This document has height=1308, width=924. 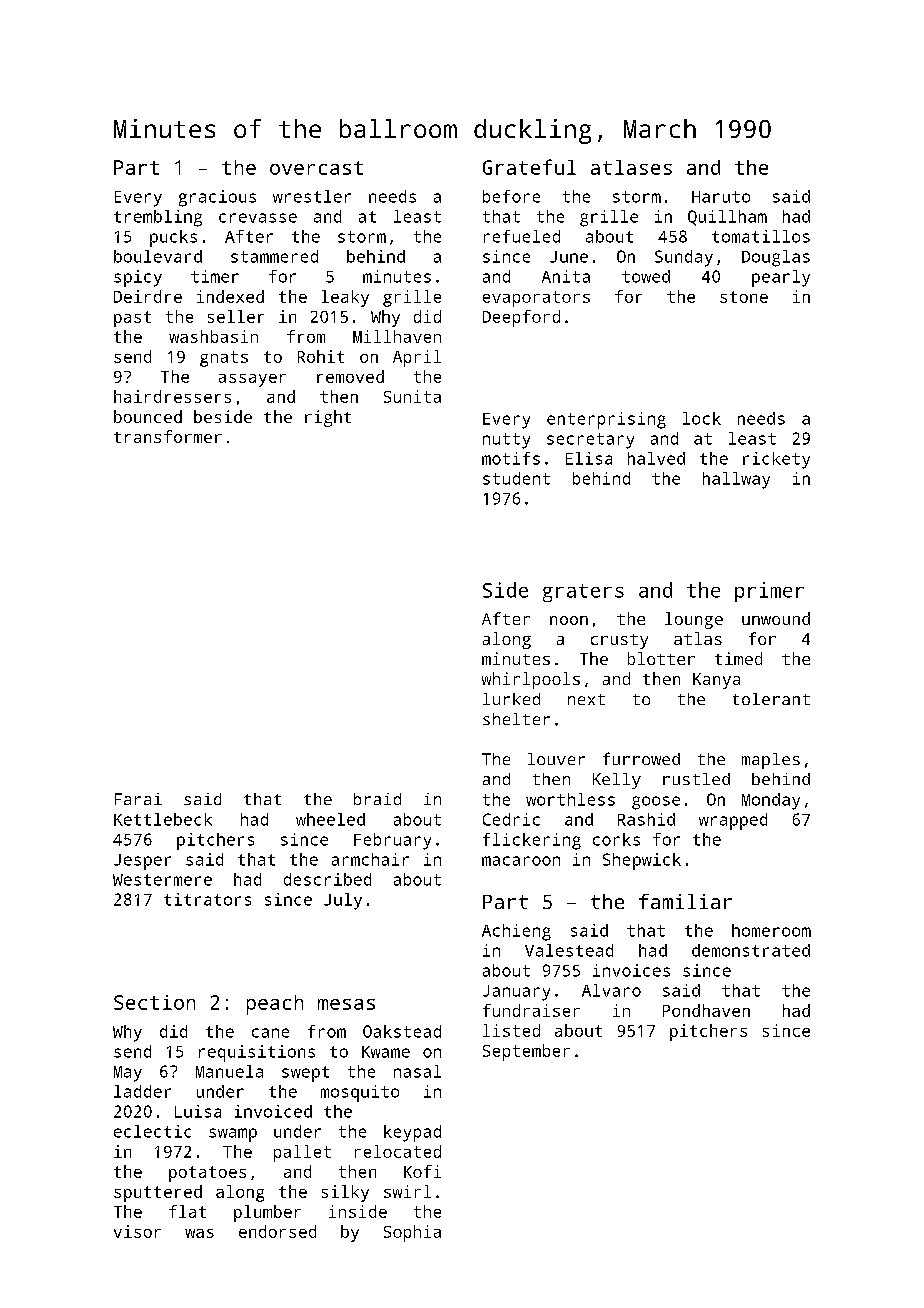 I want to click on Farai, so click(x=138, y=799).
